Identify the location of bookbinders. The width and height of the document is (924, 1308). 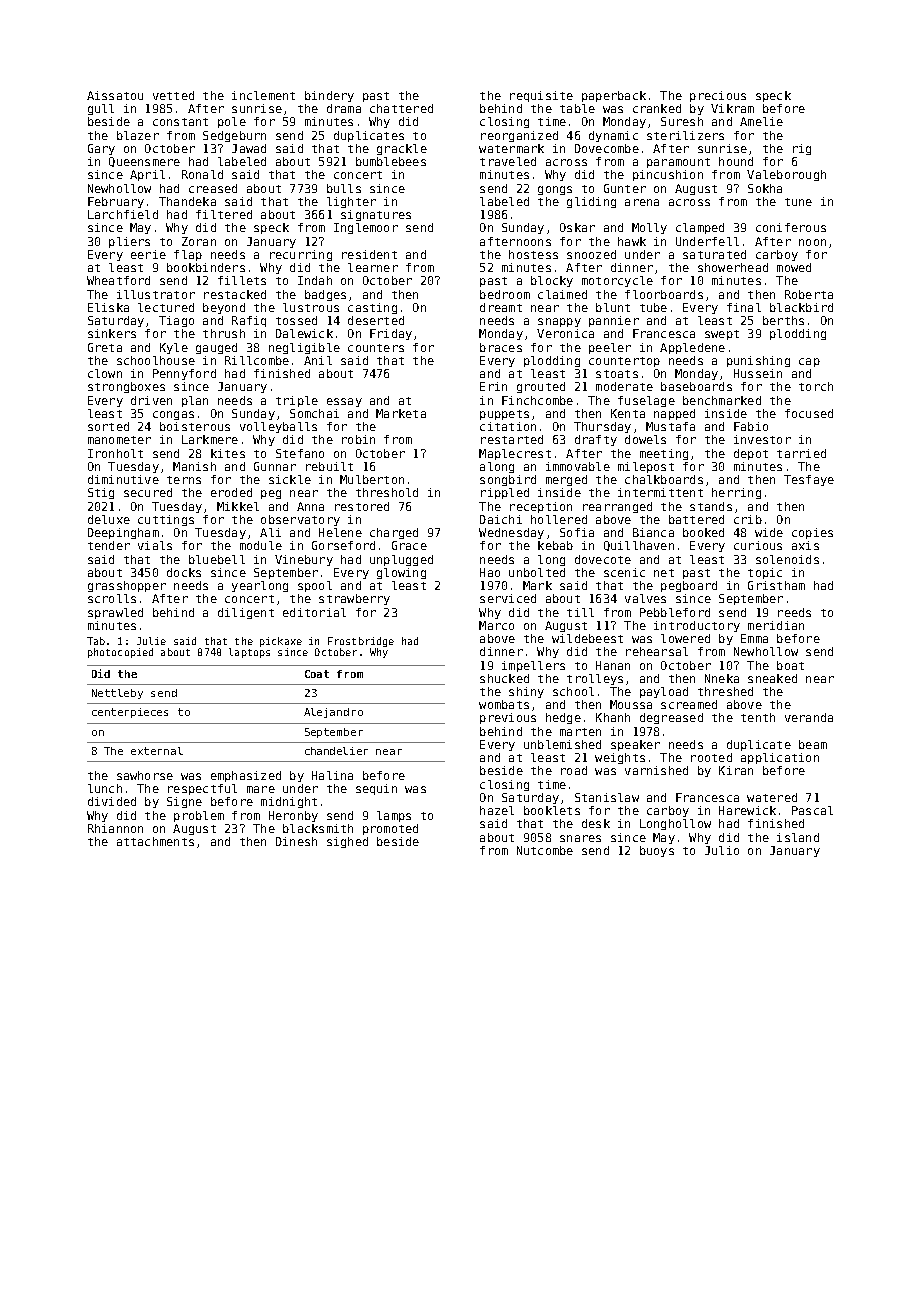
(206, 267).
